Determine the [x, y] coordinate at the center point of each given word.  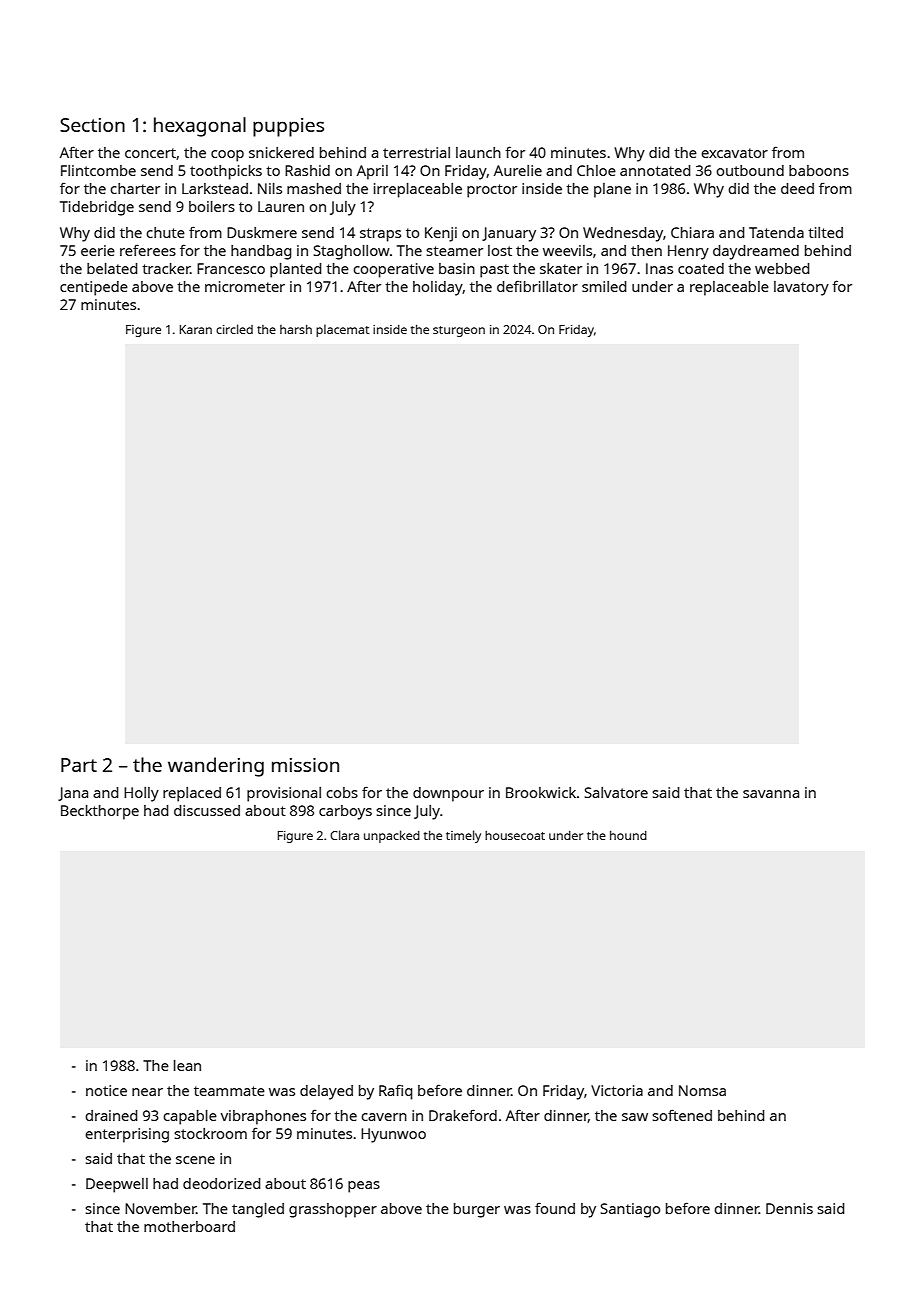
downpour [448, 794]
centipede [94, 288]
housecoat [515, 835]
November [160, 1208]
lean [187, 1065]
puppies [288, 127]
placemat [343, 330]
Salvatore [616, 792]
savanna [771, 794]
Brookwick [541, 792]
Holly [141, 794]
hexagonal [200, 127]
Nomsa [702, 1090]
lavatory [801, 288]
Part [79, 765]
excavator [734, 153]
